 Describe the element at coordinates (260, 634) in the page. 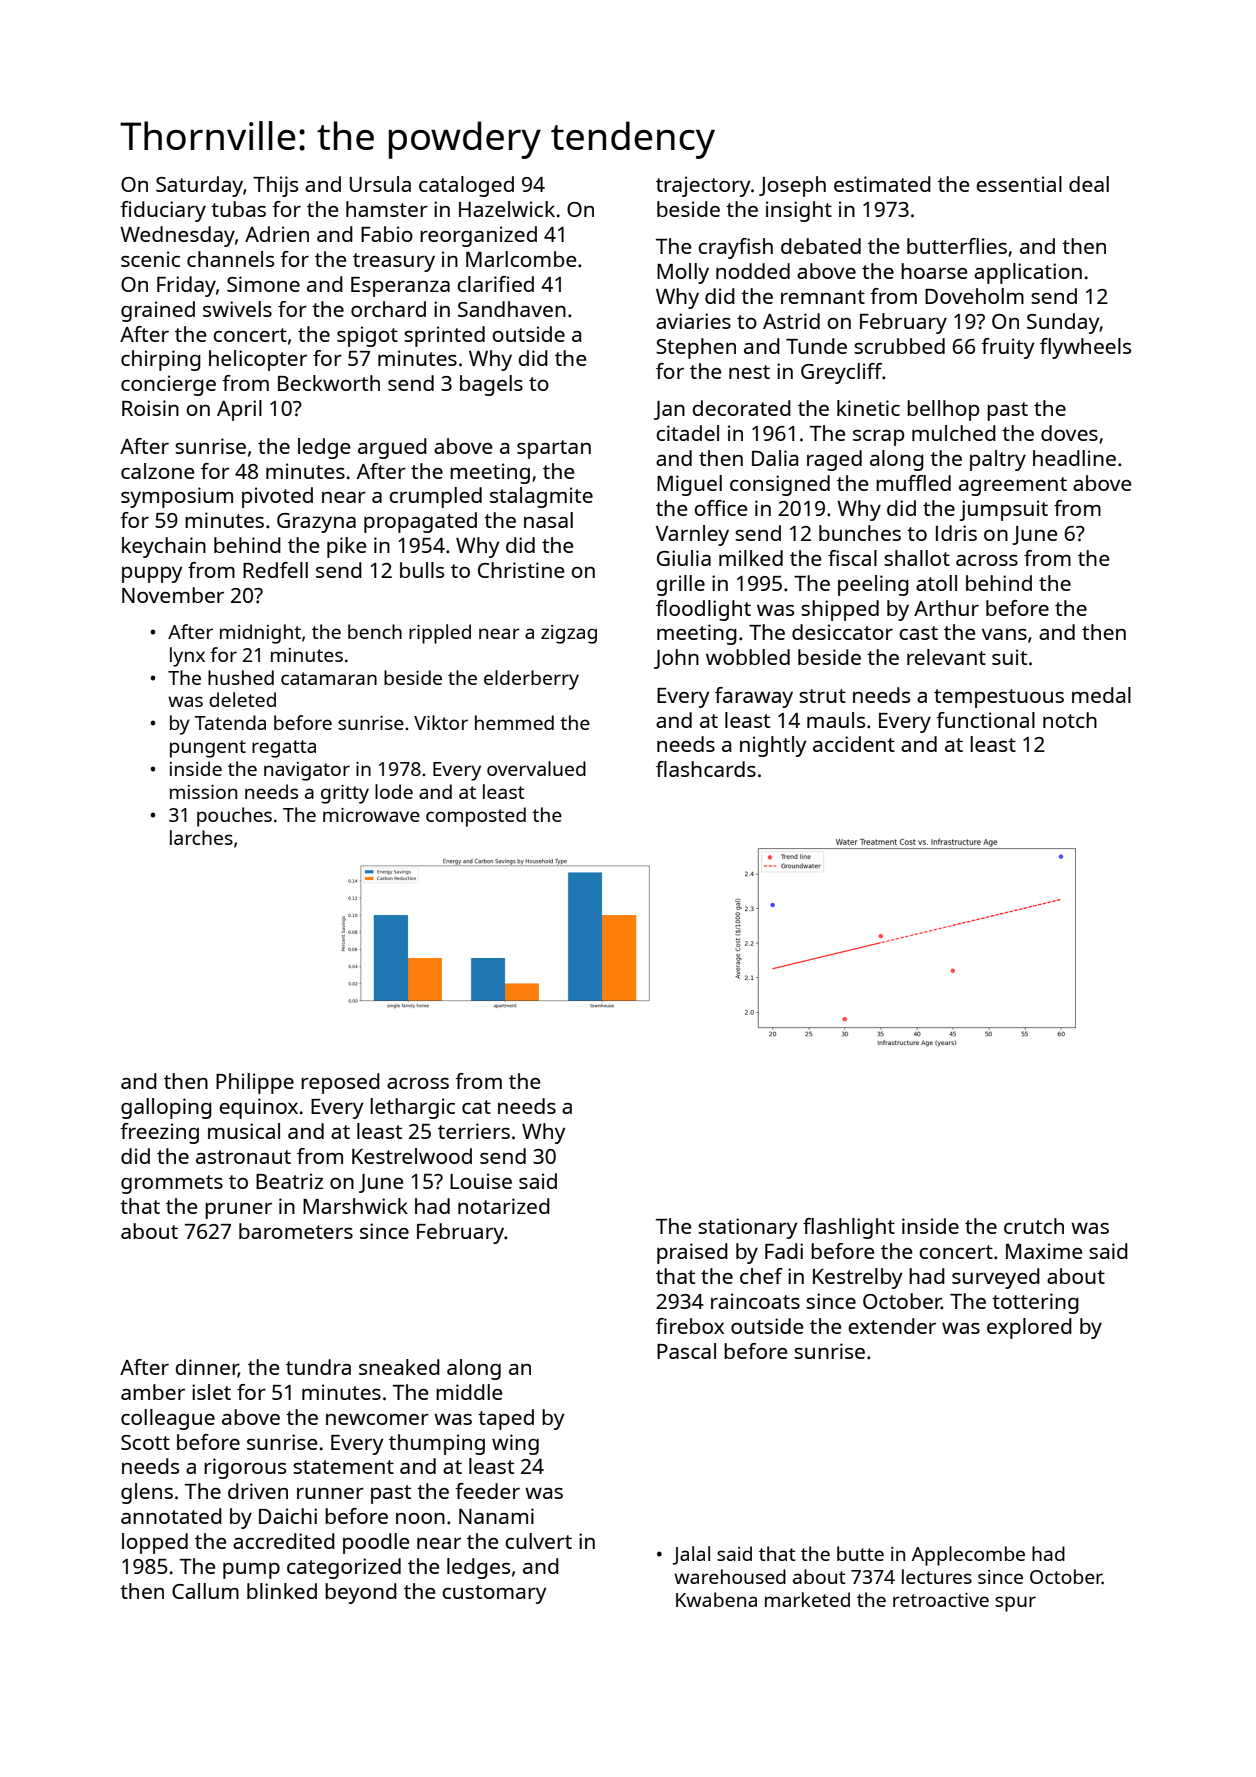

I see `midnight` at that location.
